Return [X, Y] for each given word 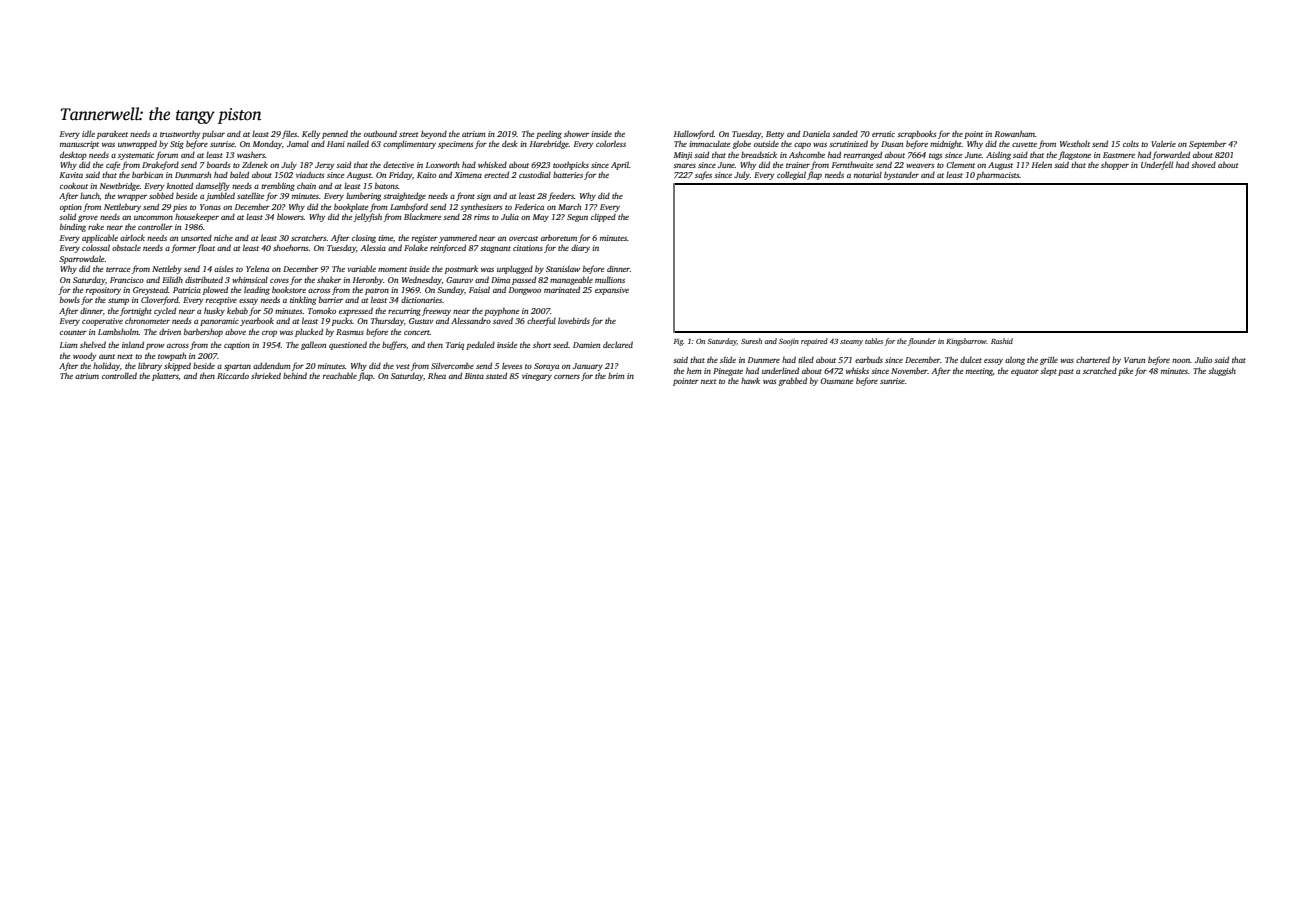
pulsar [213, 135]
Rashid [1002, 341]
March [569, 206]
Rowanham [1015, 133]
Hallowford [694, 134]
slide [728, 359]
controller [155, 226]
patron [377, 291]
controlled [119, 375]
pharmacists [998, 176]
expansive [612, 291]
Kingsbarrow [966, 342]
